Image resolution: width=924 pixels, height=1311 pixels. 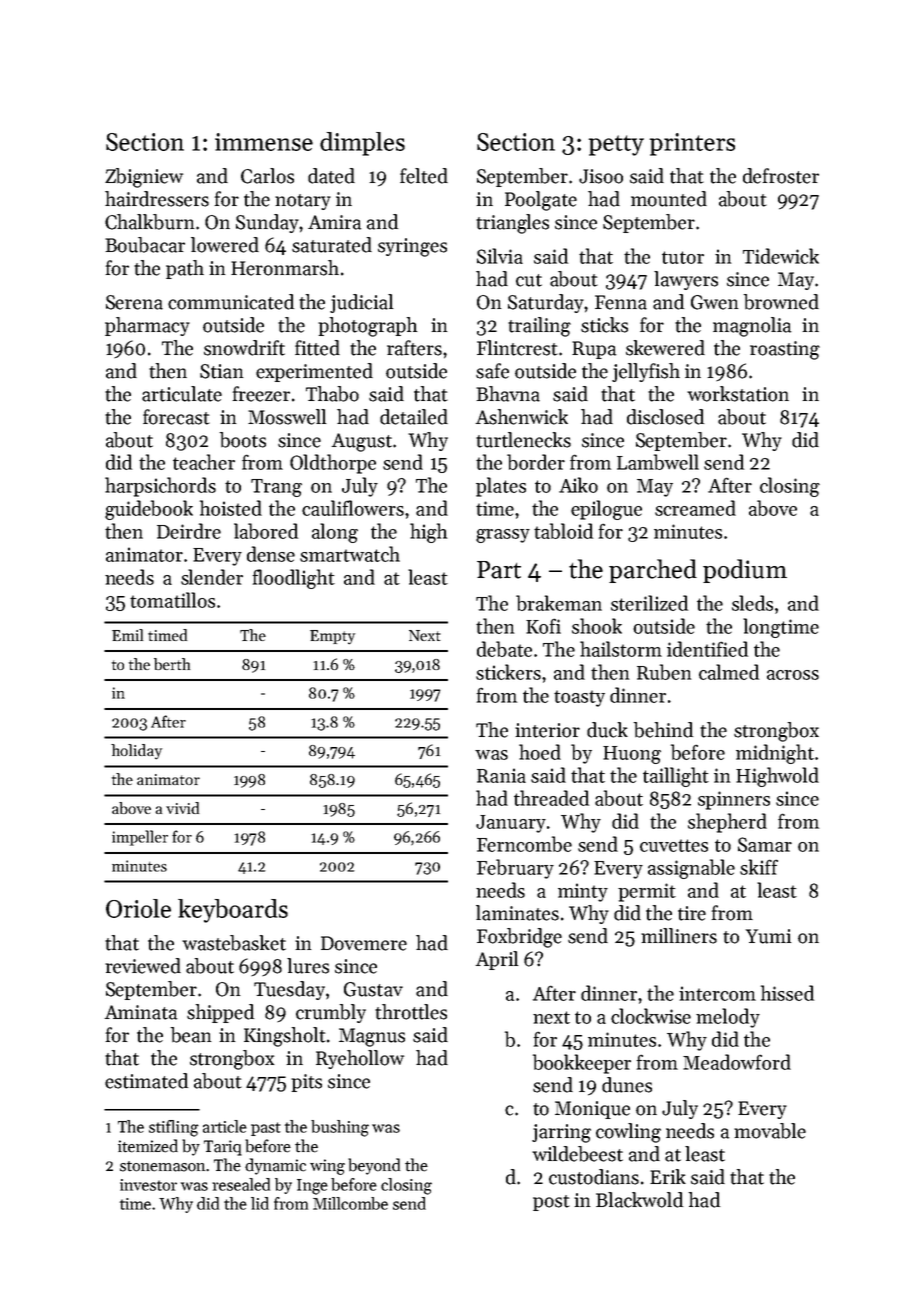 What do you see at coordinates (664, 672) in the page?
I see `Ruben` at bounding box center [664, 672].
